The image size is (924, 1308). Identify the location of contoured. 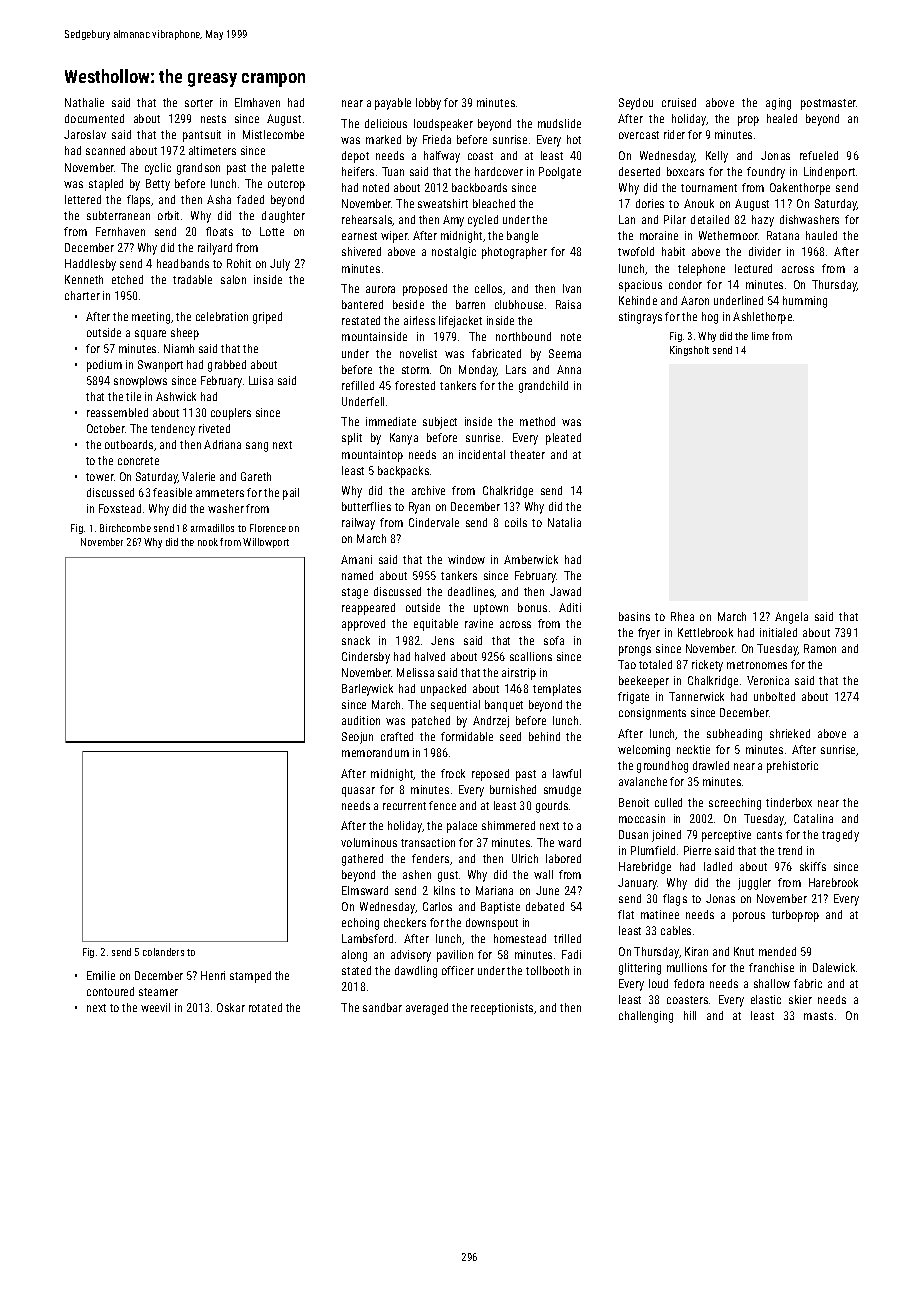
(110, 991).
